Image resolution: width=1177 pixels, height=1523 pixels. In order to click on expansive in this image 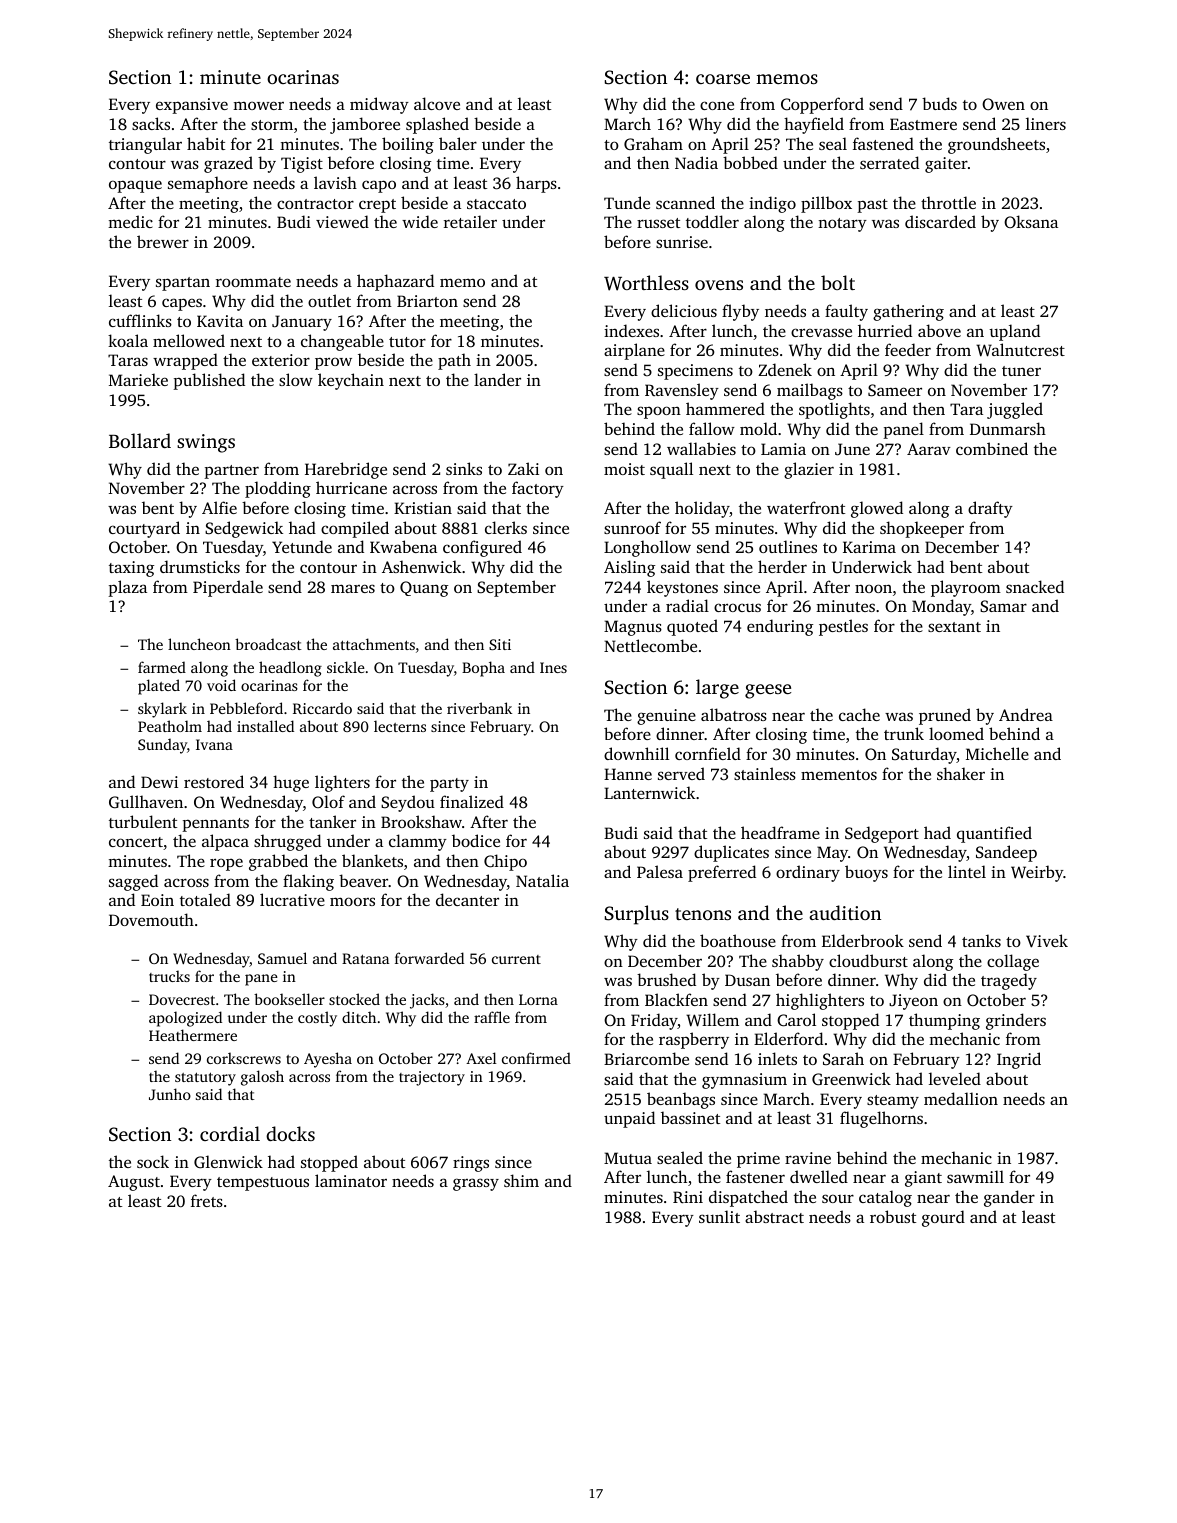, I will do `click(192, 106)`.
